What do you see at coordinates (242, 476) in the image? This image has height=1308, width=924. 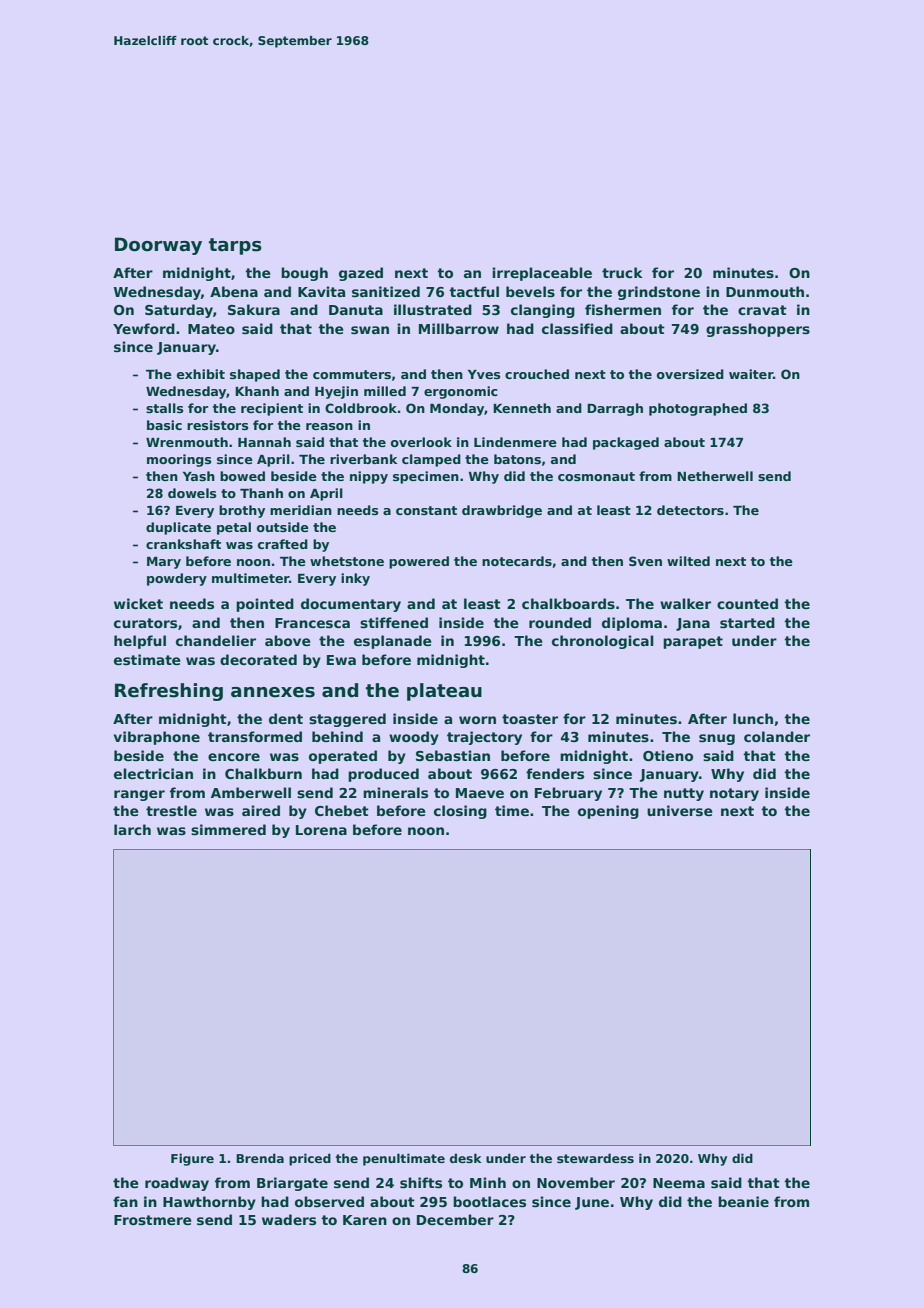 I see `bowed` at bounding box center [242, 476].
